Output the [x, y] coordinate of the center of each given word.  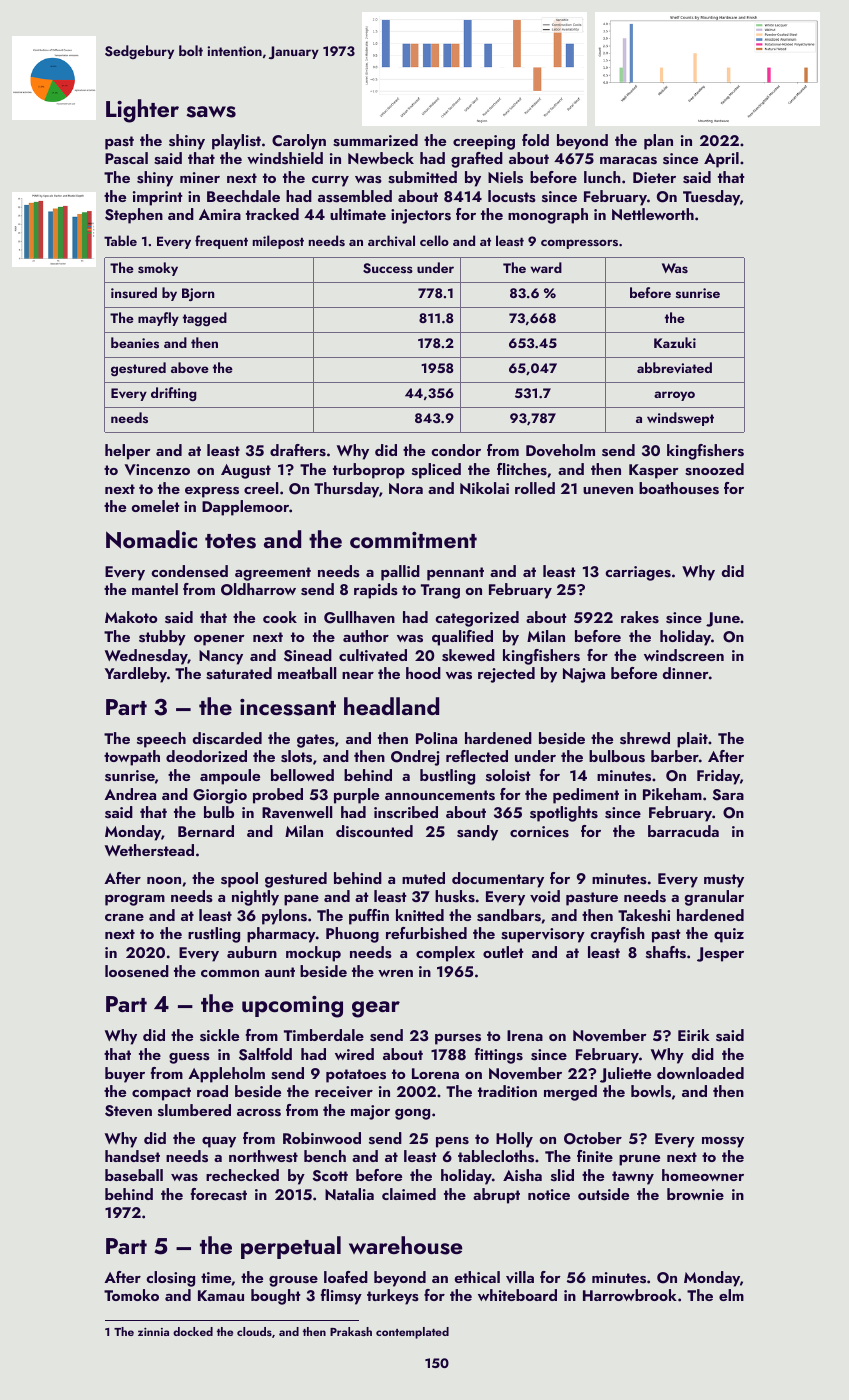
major [370, 1112]
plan [658, 142]
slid [562, 1175]
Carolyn [299, 142]
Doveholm [560, 450]
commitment [413, 540]
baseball [134, 1175]
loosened [137, 971]
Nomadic [151, 539]
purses [458, 1039]
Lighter [142, 111]
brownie [695, 1194]
